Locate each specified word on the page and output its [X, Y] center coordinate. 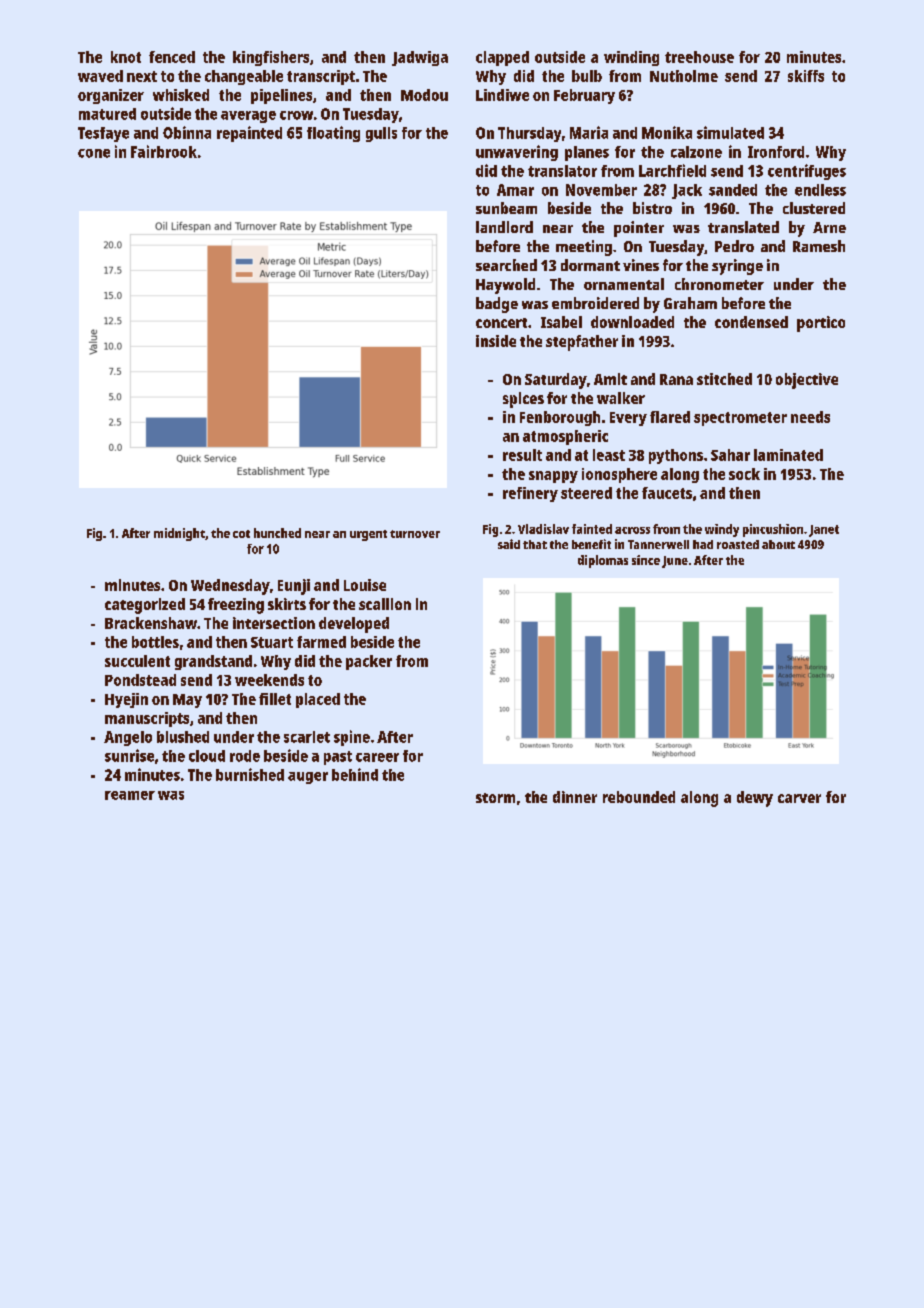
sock [744, 474]
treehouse [699, 57]
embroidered [595, 303]
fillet [275, 699]
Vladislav [543, 529]
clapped [502, 58]
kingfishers [271, 58]
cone [94, 153]
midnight [179, 534]
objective [807, 381]
